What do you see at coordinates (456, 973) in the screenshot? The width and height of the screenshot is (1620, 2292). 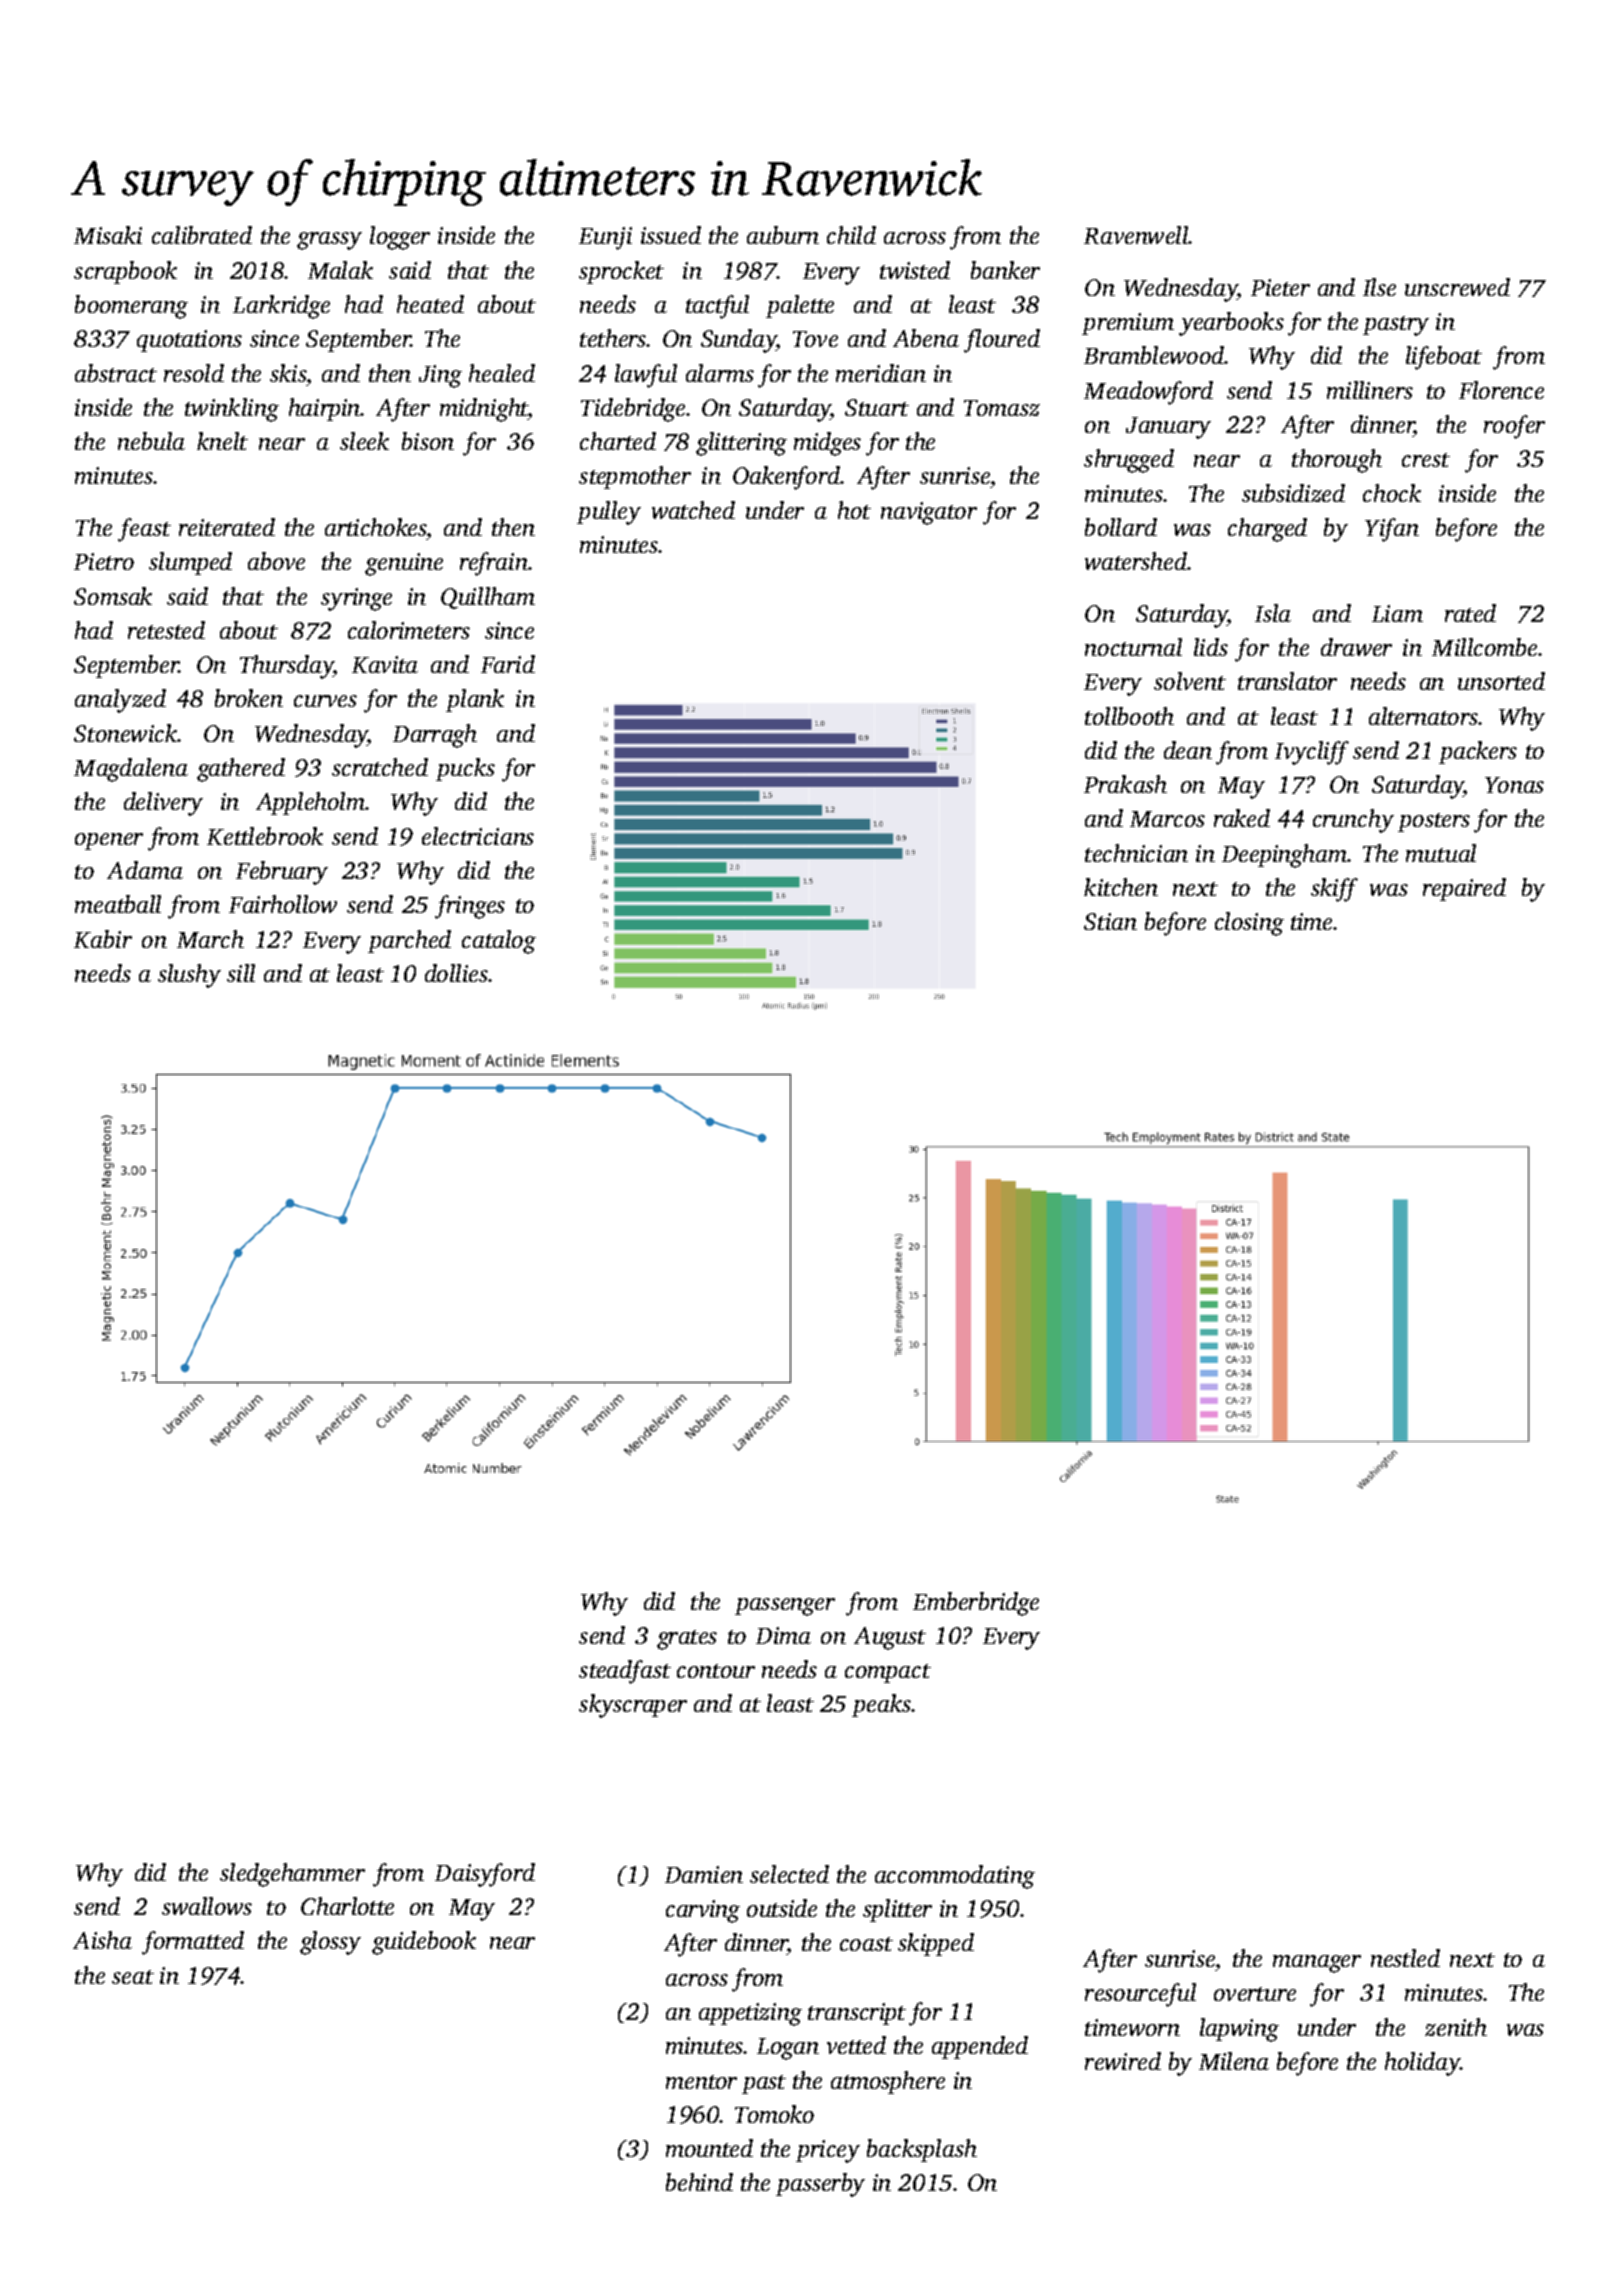 I see `dollies` at bounding box center [456, 973].
